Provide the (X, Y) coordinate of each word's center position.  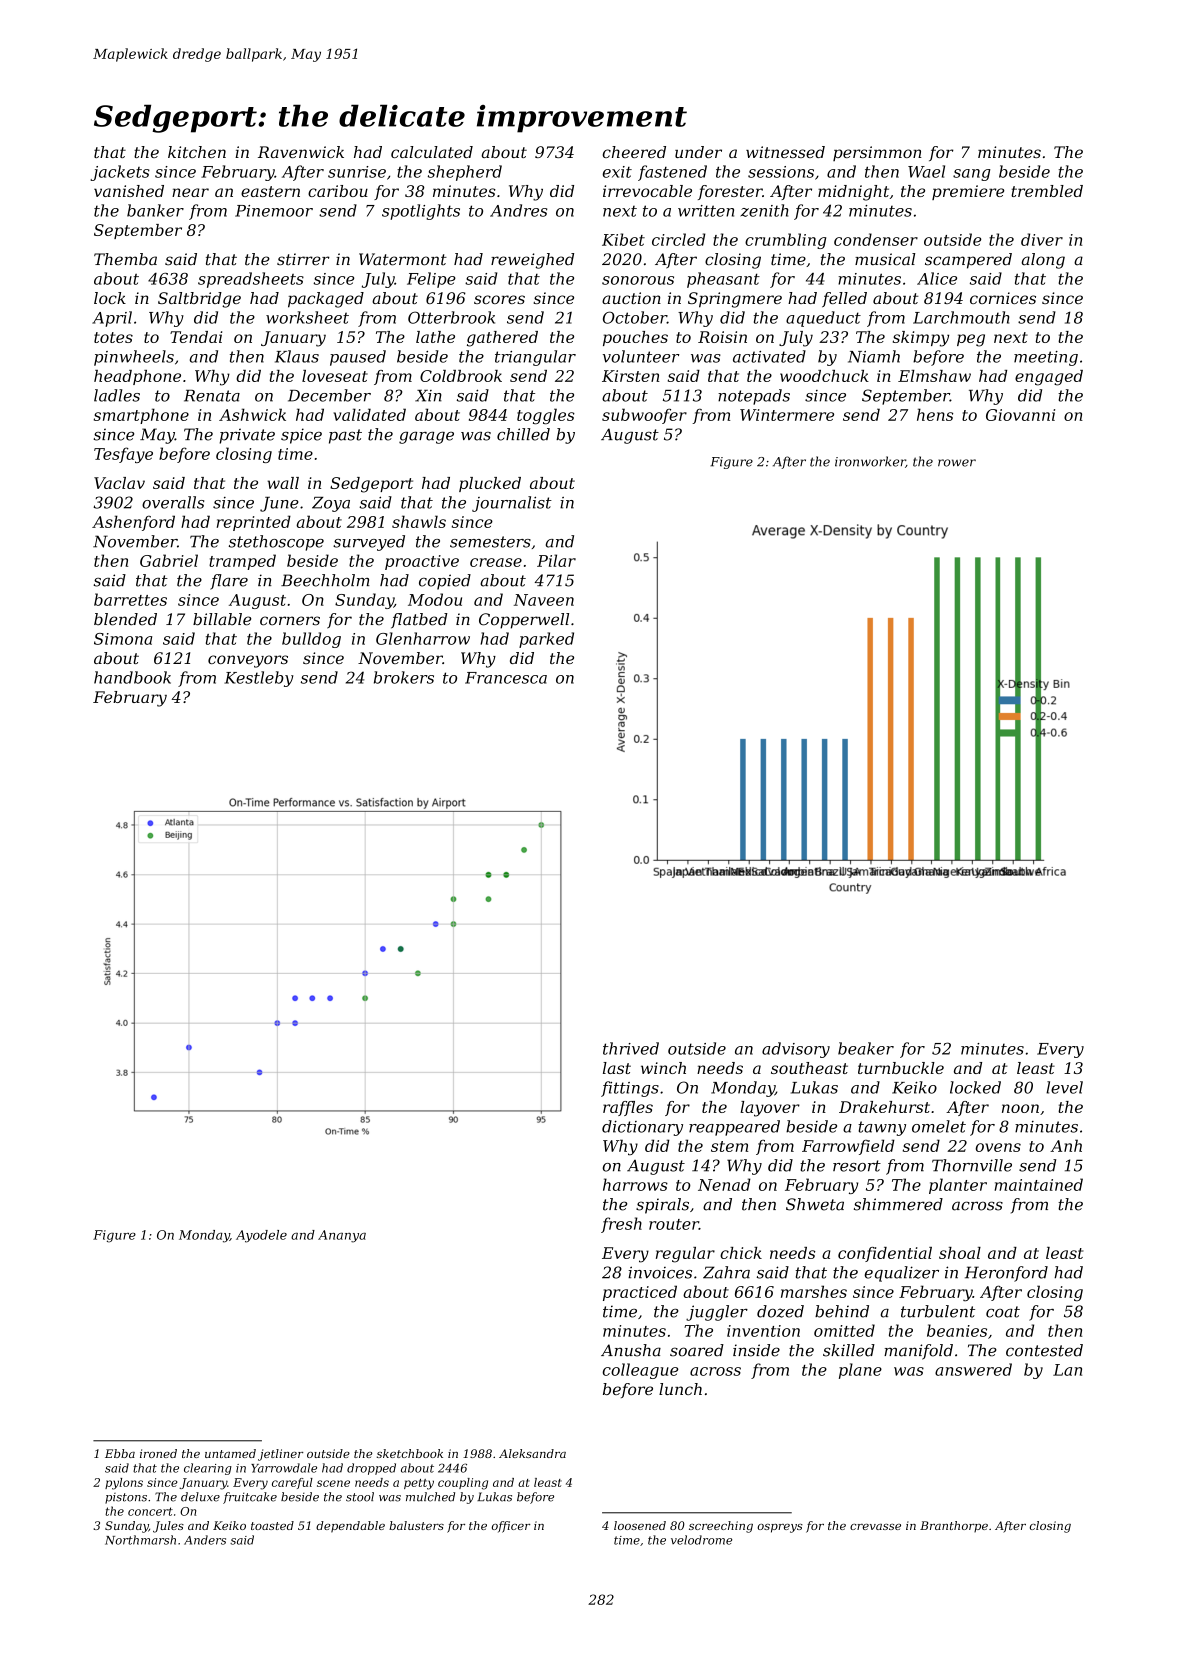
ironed (158, 1453)
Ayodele (261, 1236)
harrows (635, 1184)
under (698, 152)
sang (971, 175)
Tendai (196, 337)
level (1064, 1087)
